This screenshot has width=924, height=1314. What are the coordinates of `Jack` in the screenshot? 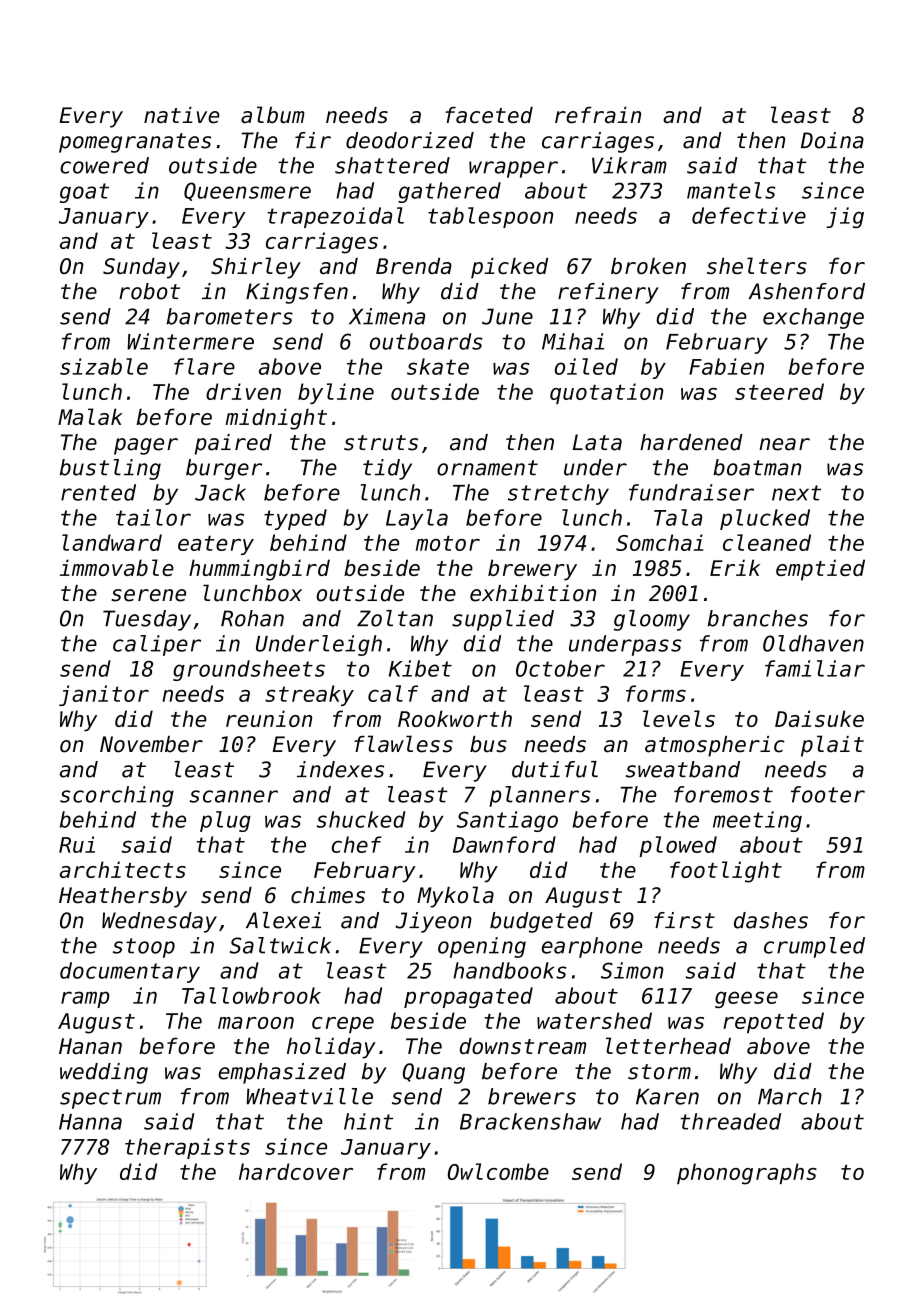 It's located at (220, 492).
